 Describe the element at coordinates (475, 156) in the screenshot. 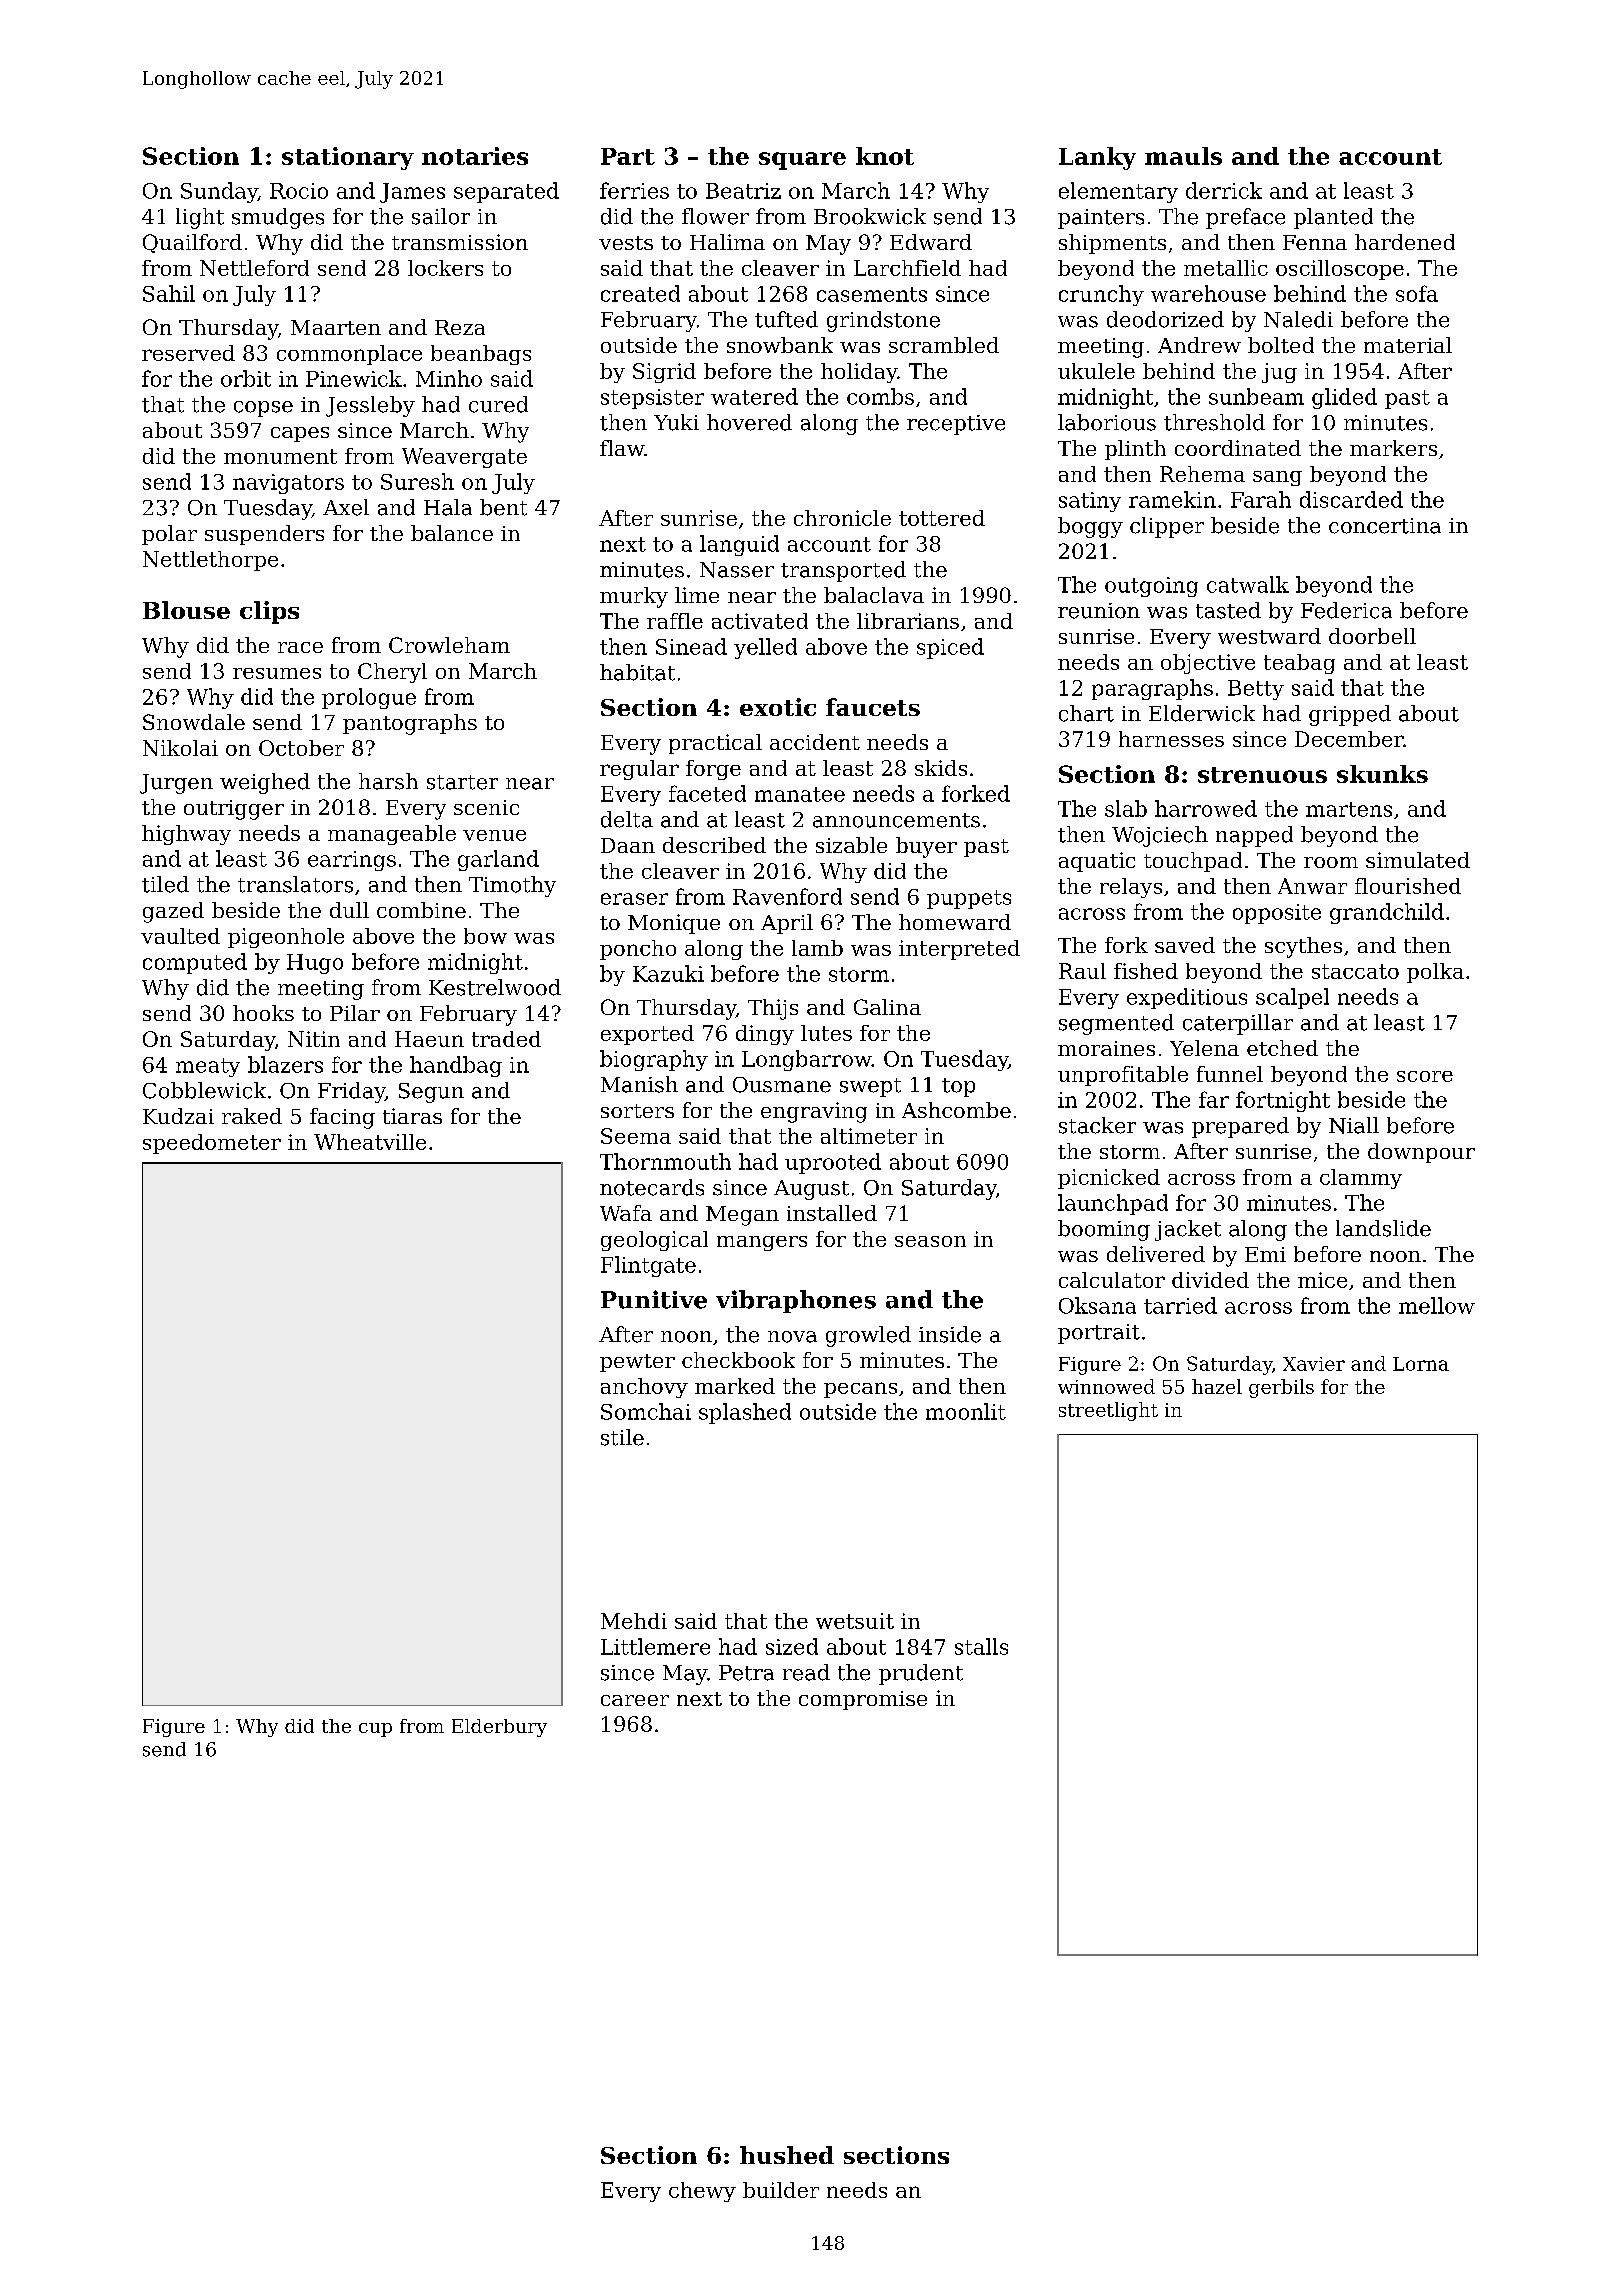

I see `notaries` at that location.
